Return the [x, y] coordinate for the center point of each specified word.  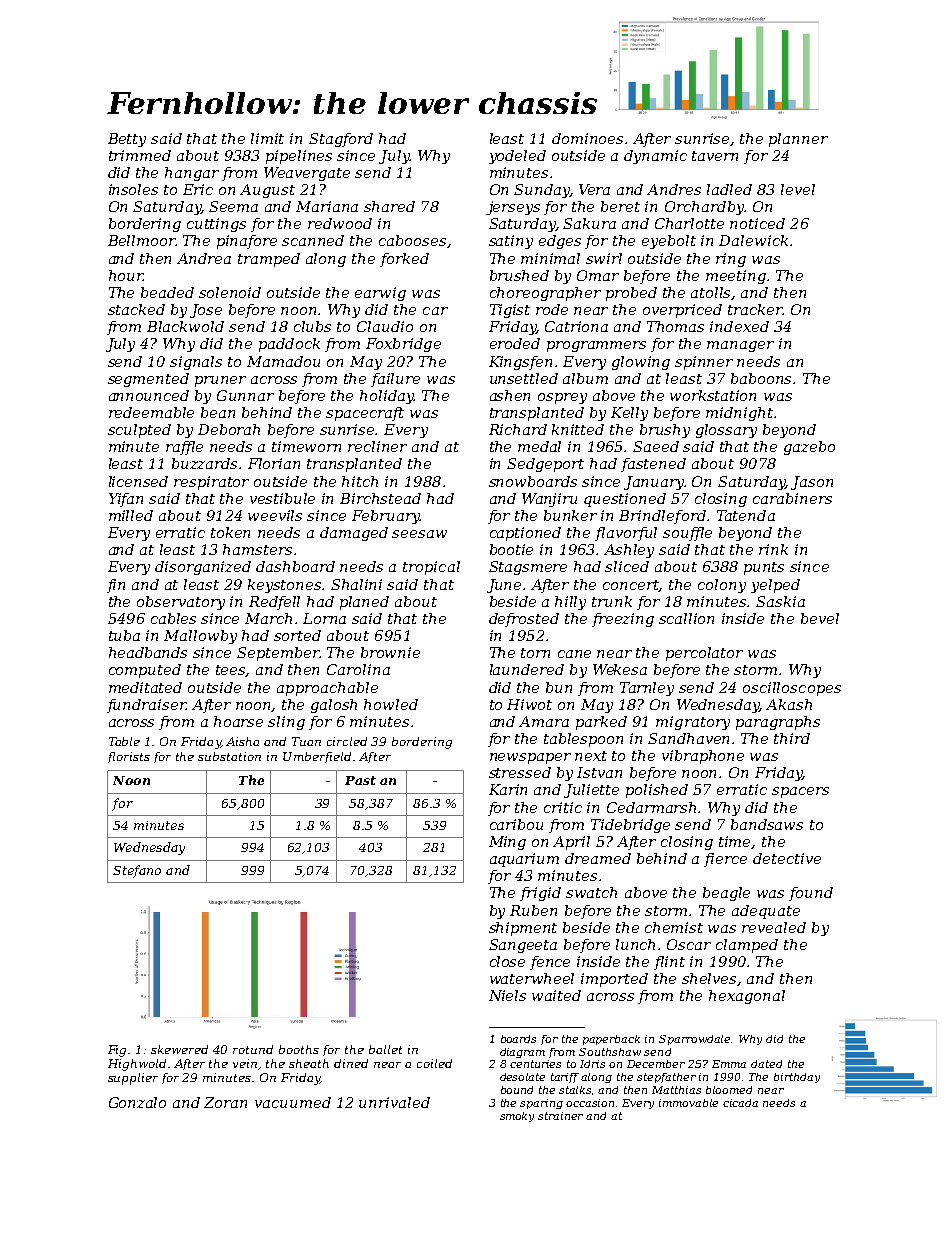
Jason [812, 483]
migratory [693, 723]
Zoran [225, 1102]
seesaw [419, 534]
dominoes [587, 138]
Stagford [341, 140]
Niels [507, 995]
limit [267, 138]
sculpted [139, 431]
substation [229, 756]
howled [391, 704]
